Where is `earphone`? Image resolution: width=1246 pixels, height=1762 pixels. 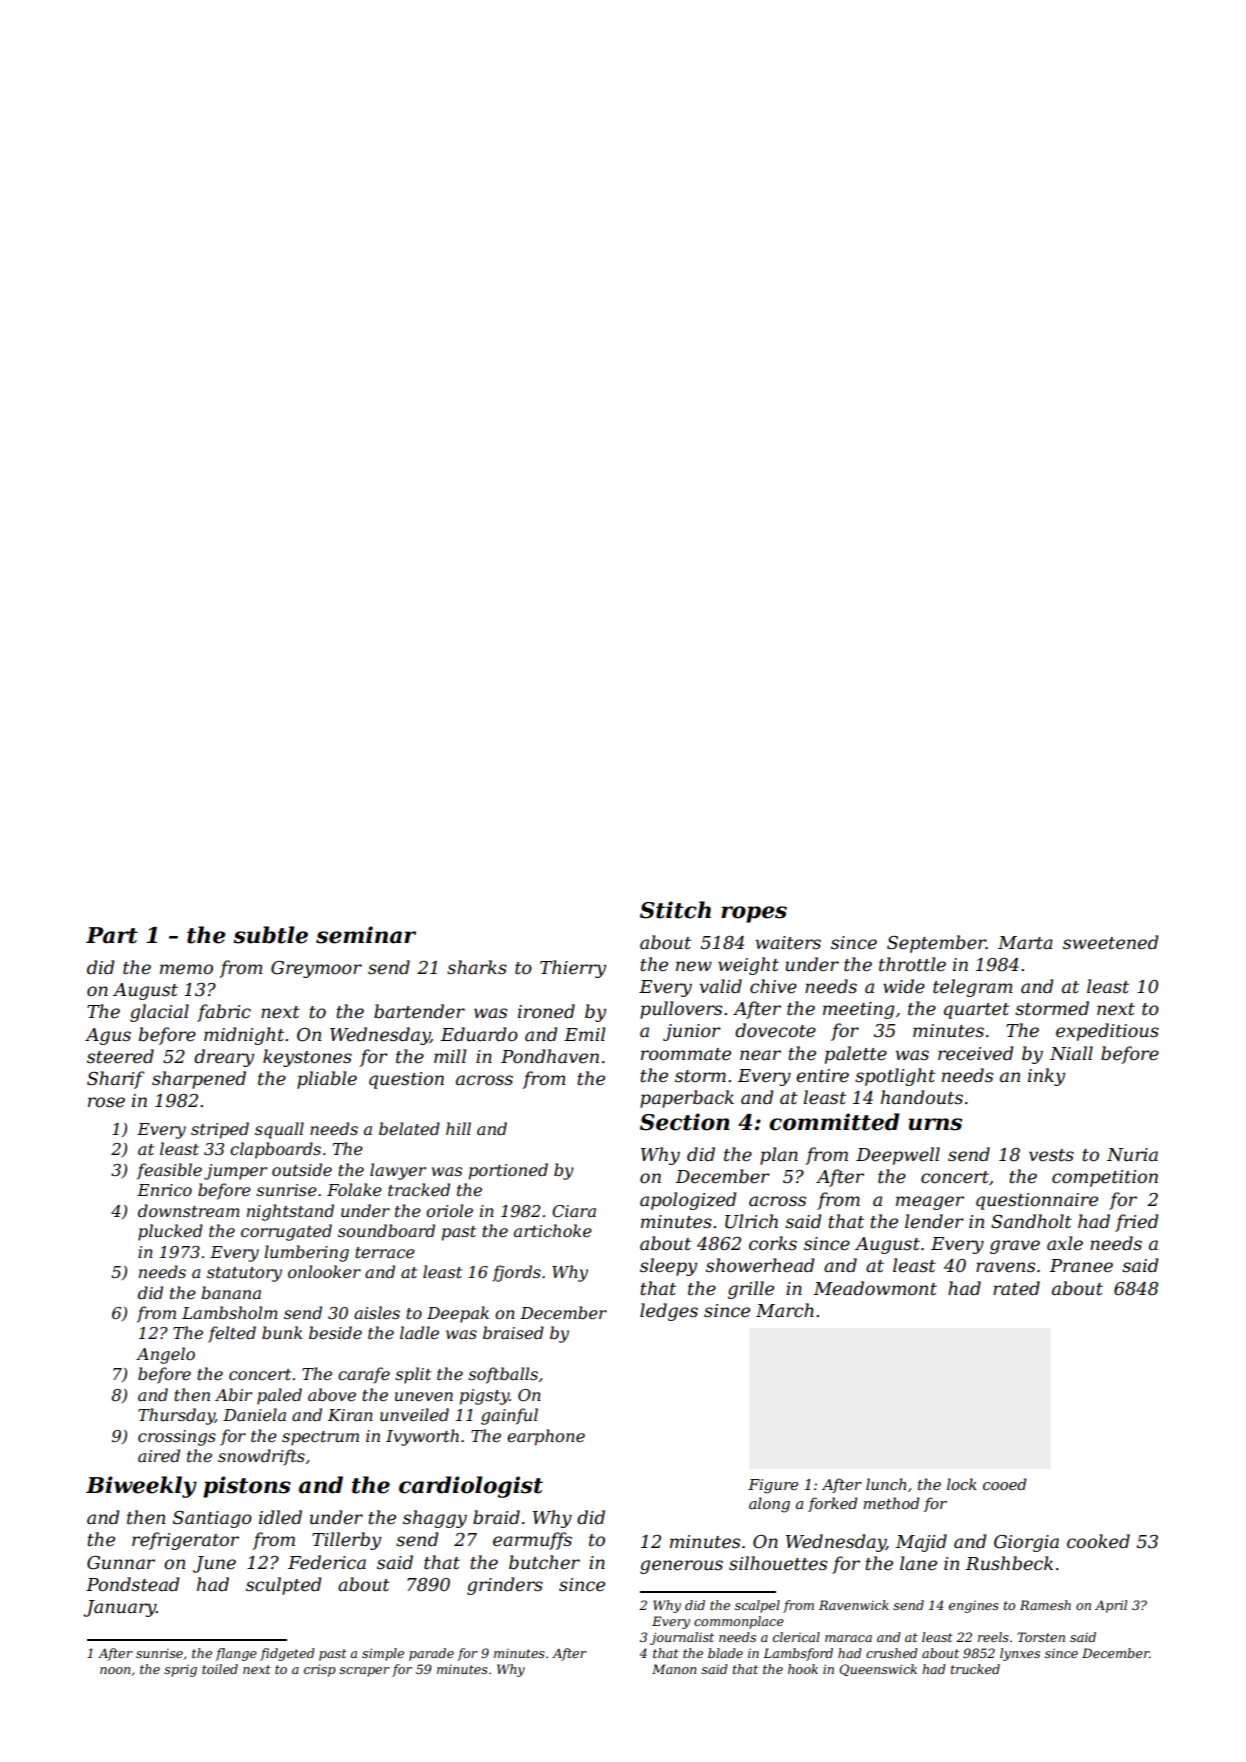 earphone is located at coordinates (546, 1437).
